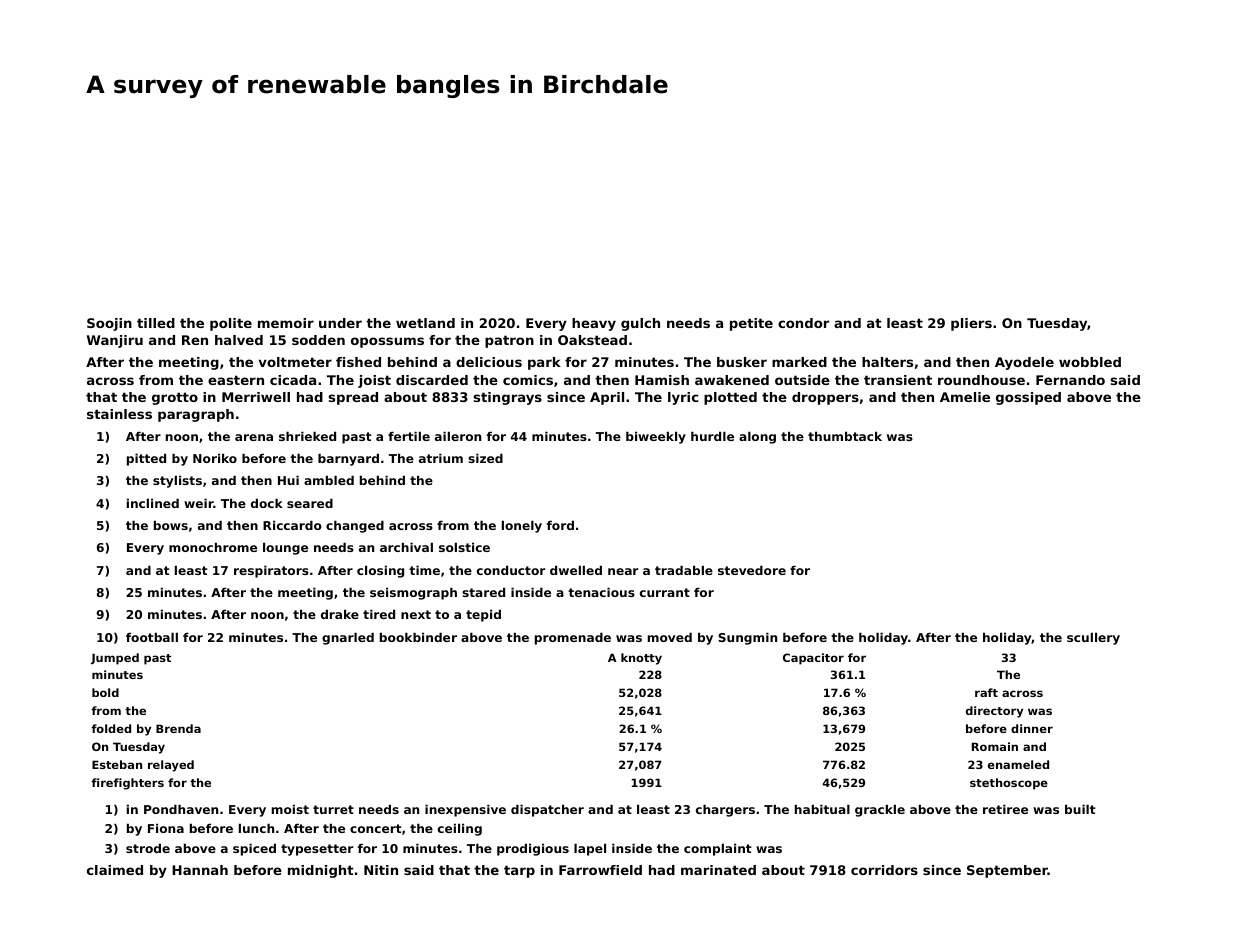 Image resolution: width=1233 pixels, height=952 pixels. I want to click on folded, so click(111, 728).
